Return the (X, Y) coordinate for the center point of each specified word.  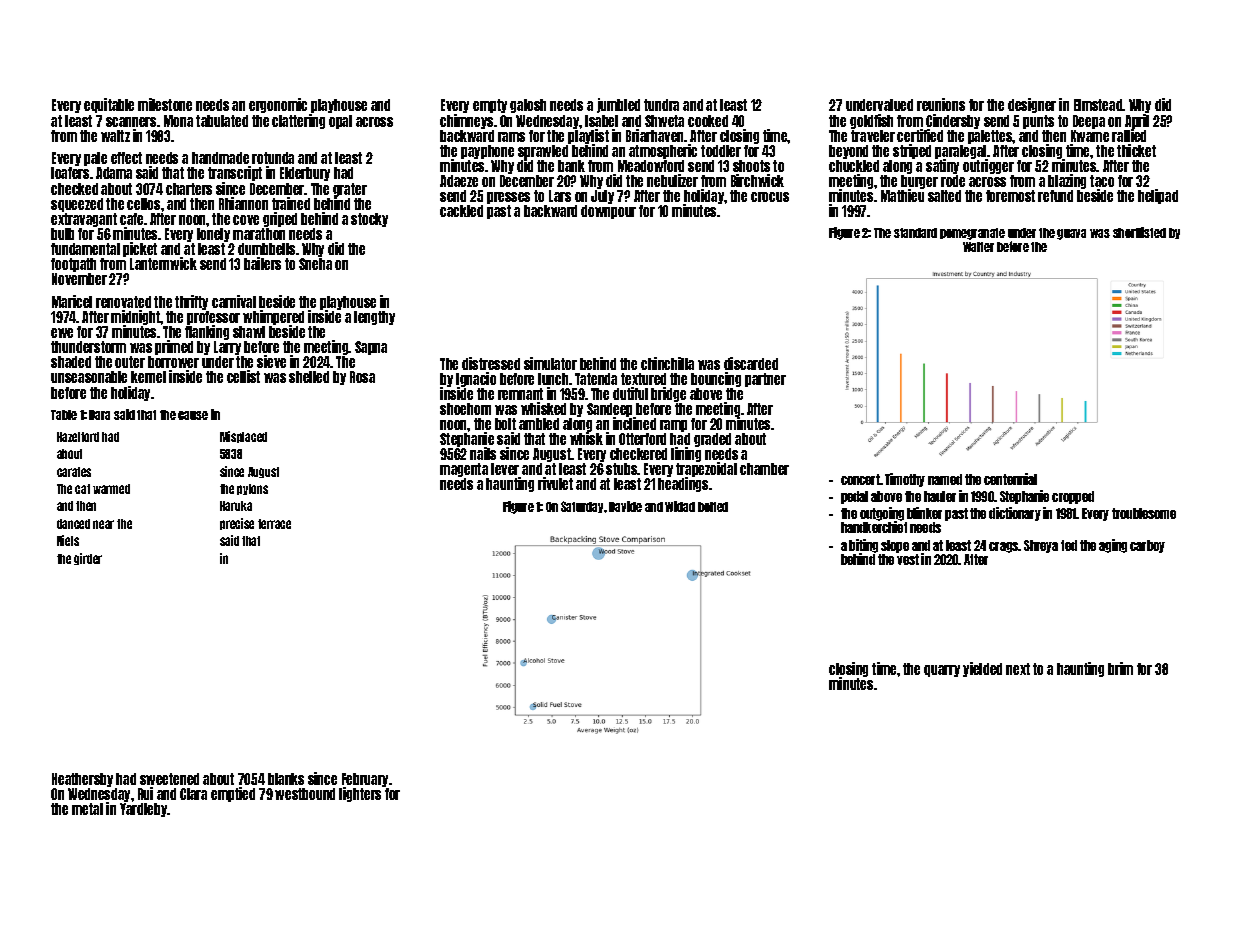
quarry (942, 671)
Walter (978, 247)
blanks (286, 779)
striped (912, 151)
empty (490, 106)
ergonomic (278, 105)
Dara (99, 415)
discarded (751, 363)
